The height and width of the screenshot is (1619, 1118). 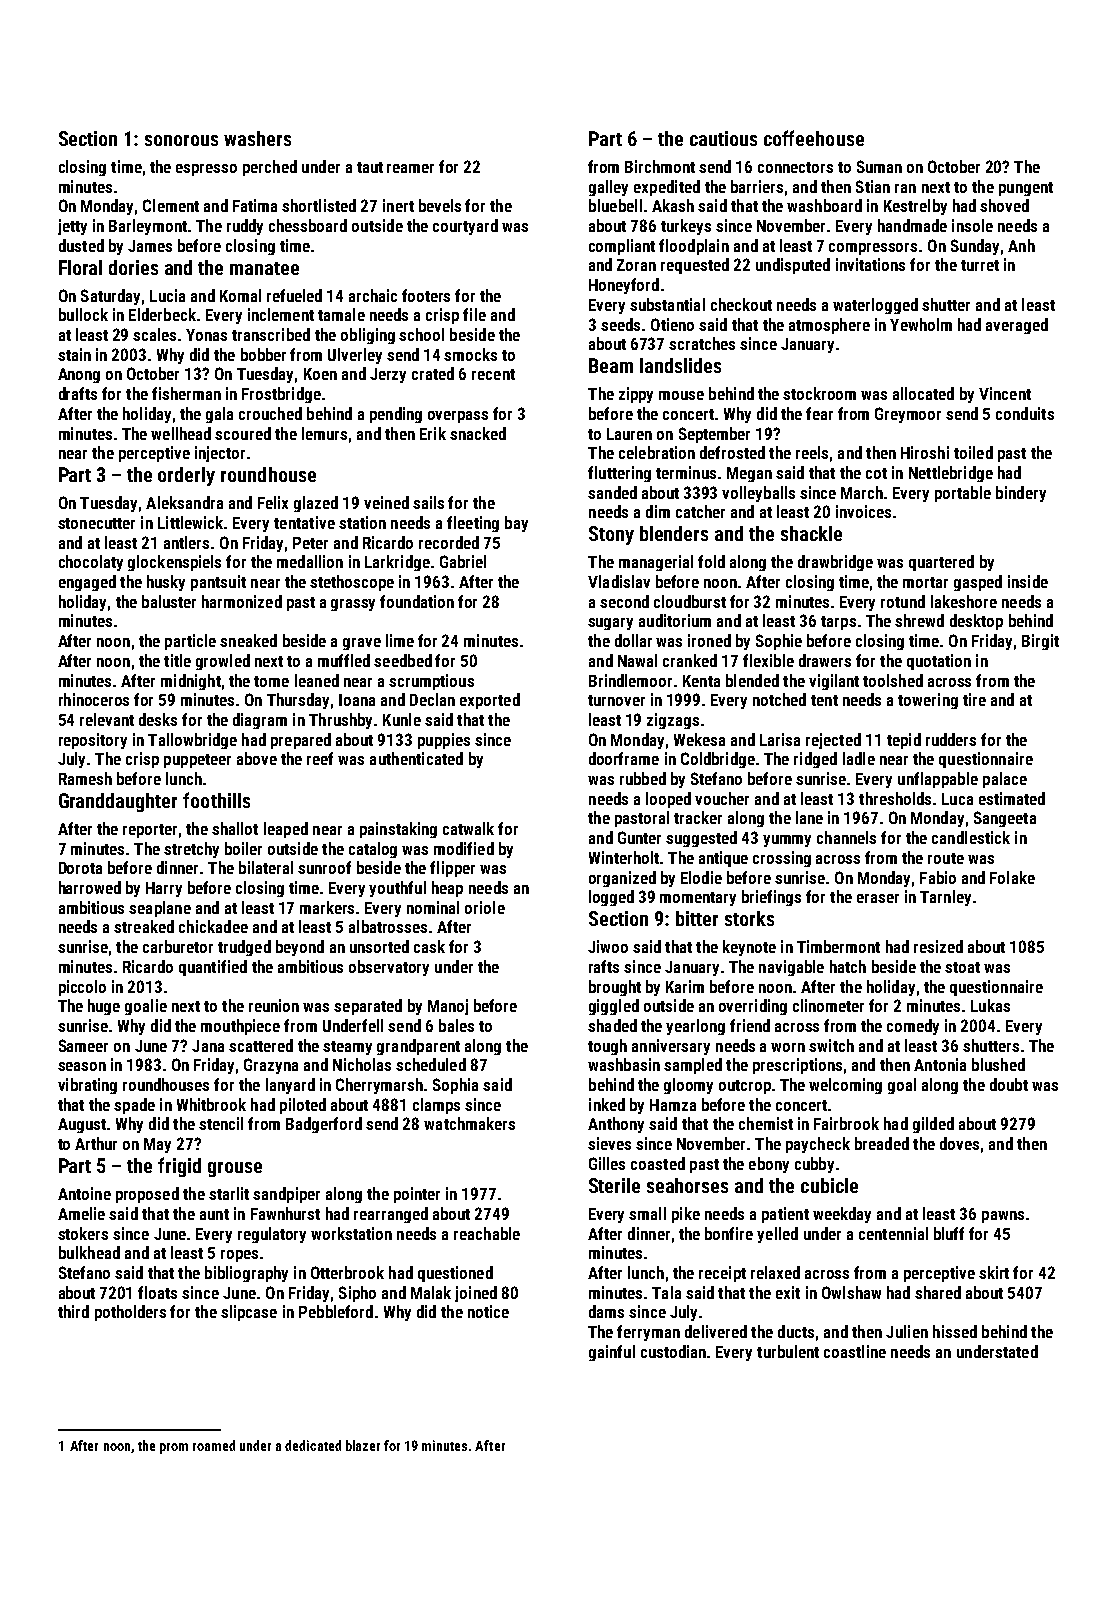 What do you see at coordinates (723, 138) in the screenshot?
I see `cautious` at bounding box center [723, 138].
